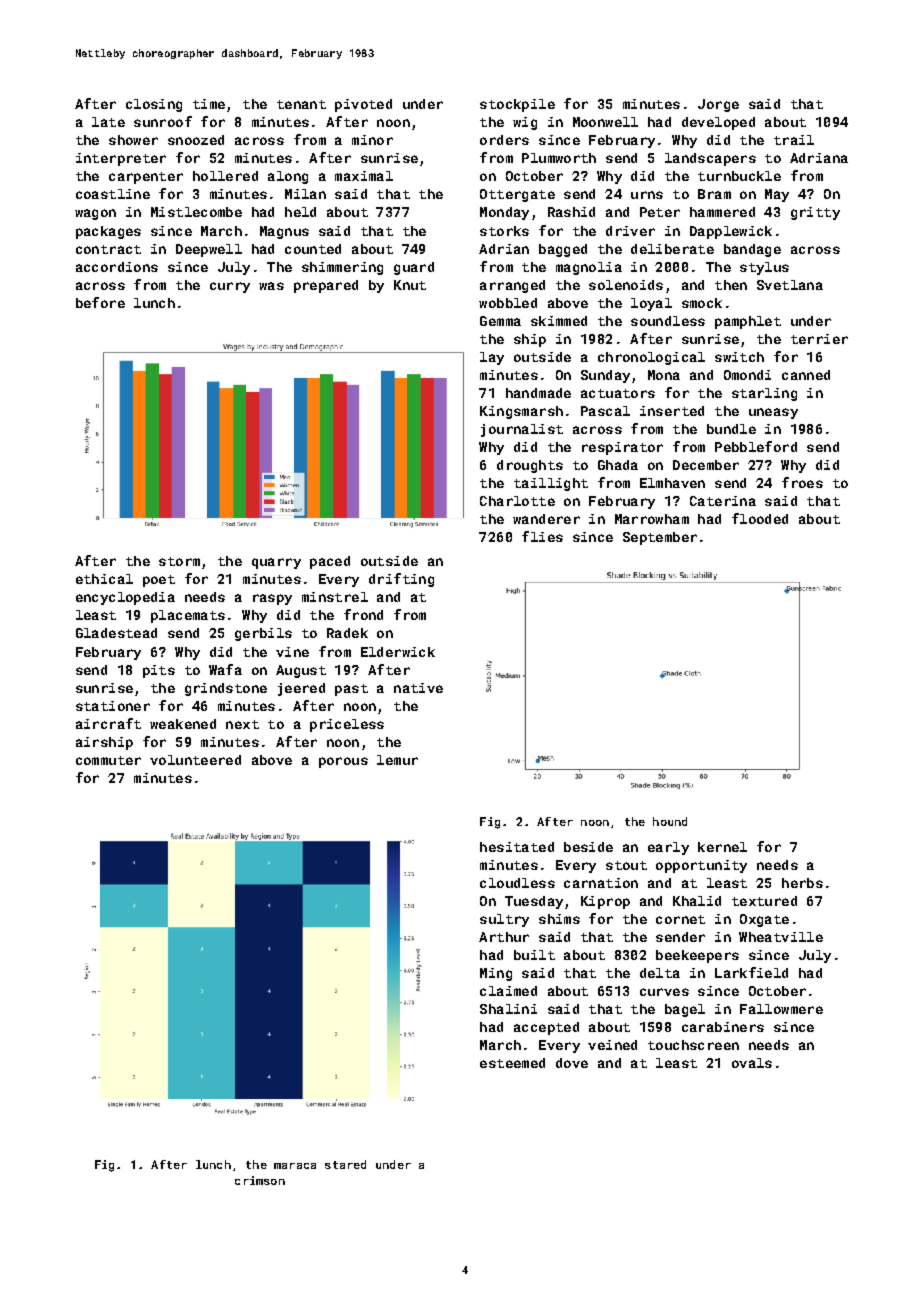  I want to click on opportunity, so click(701, 866).
